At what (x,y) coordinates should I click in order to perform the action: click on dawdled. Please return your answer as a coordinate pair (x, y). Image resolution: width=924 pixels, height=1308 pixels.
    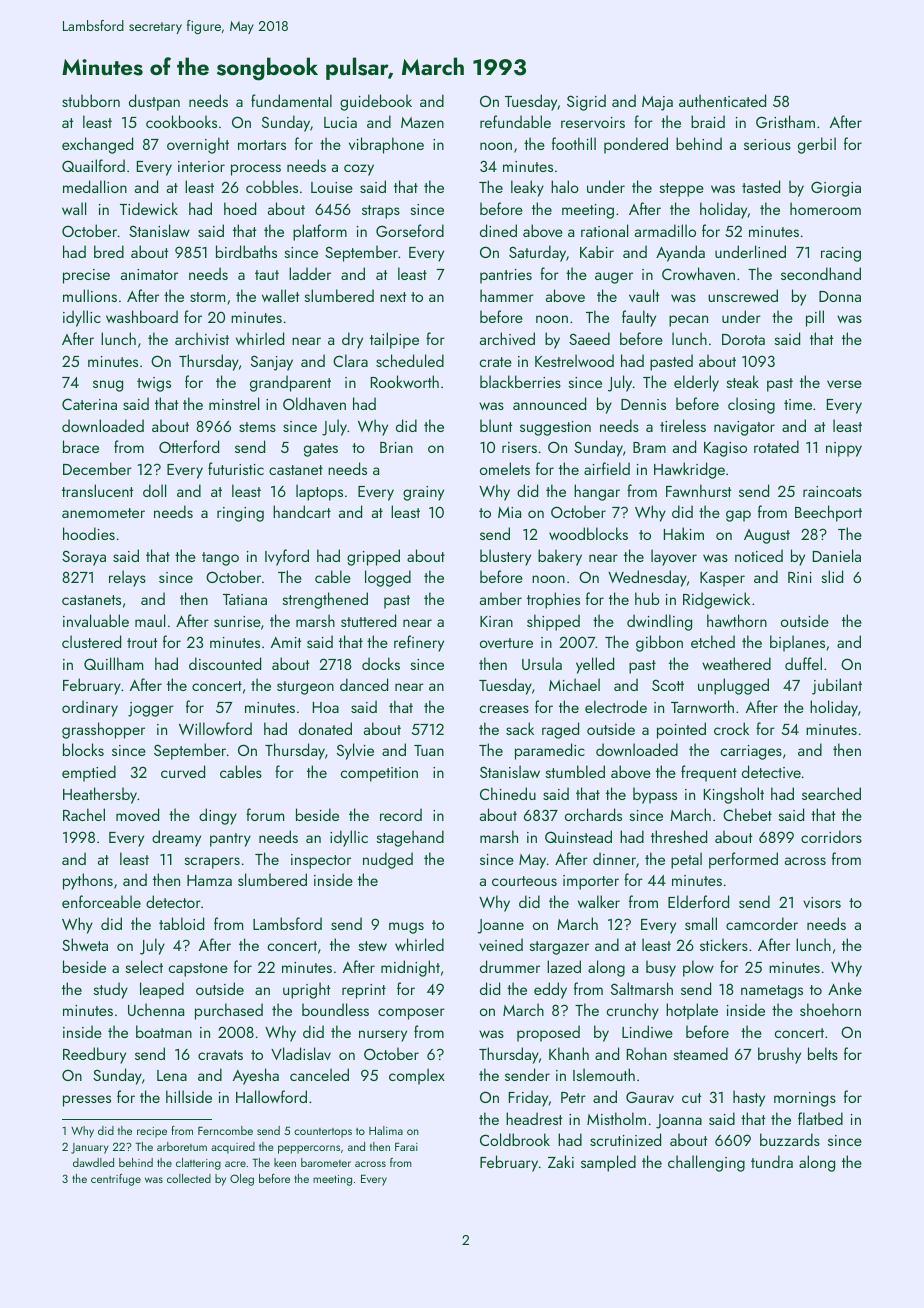
    Looking at the image, I should click on (93, 1162).
